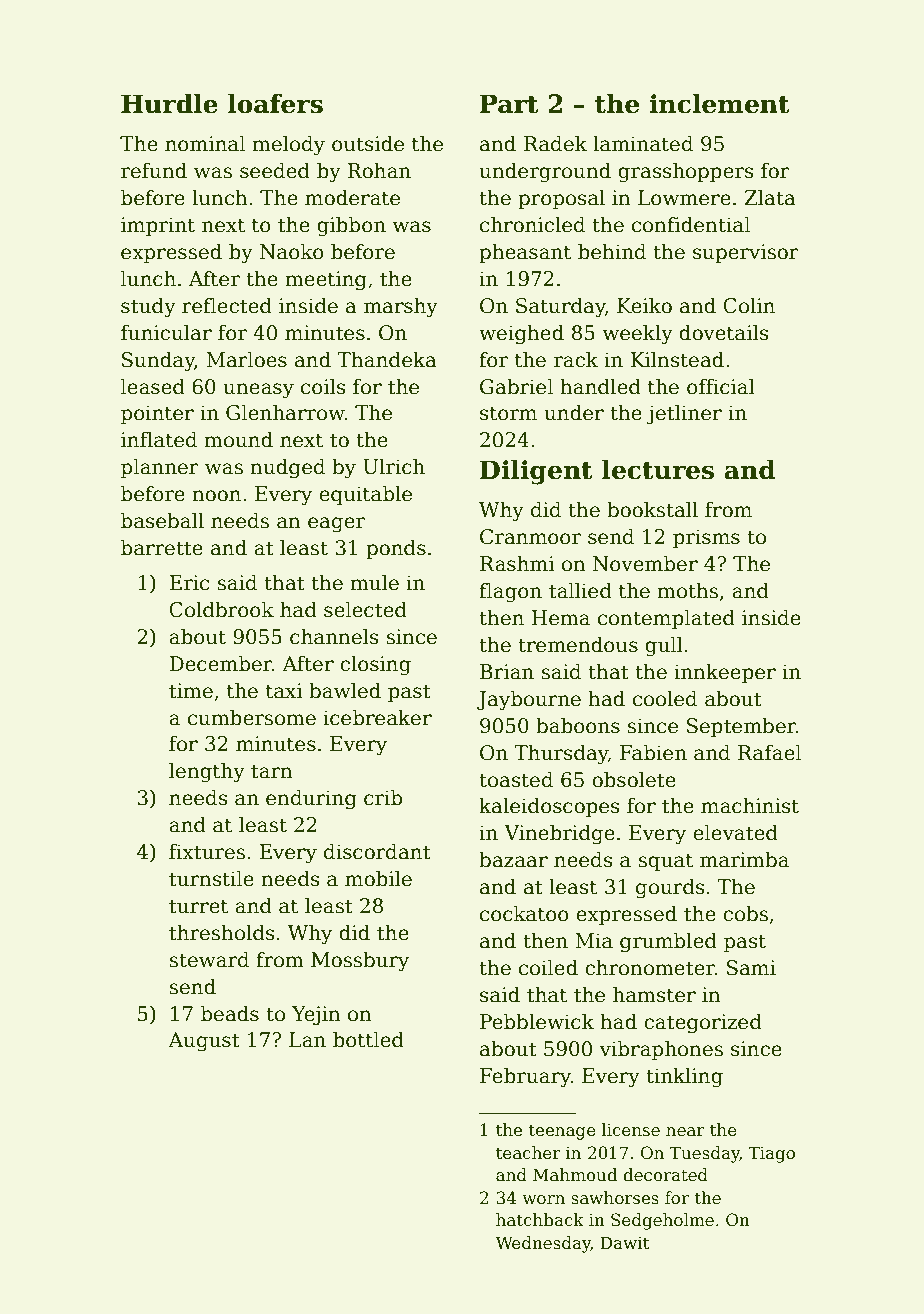 This screenshot has width=924, height=1314. What do you see at coordinates (157, 414) in the screenshot?
I see `pointer` at bounding box center [157, 414].
